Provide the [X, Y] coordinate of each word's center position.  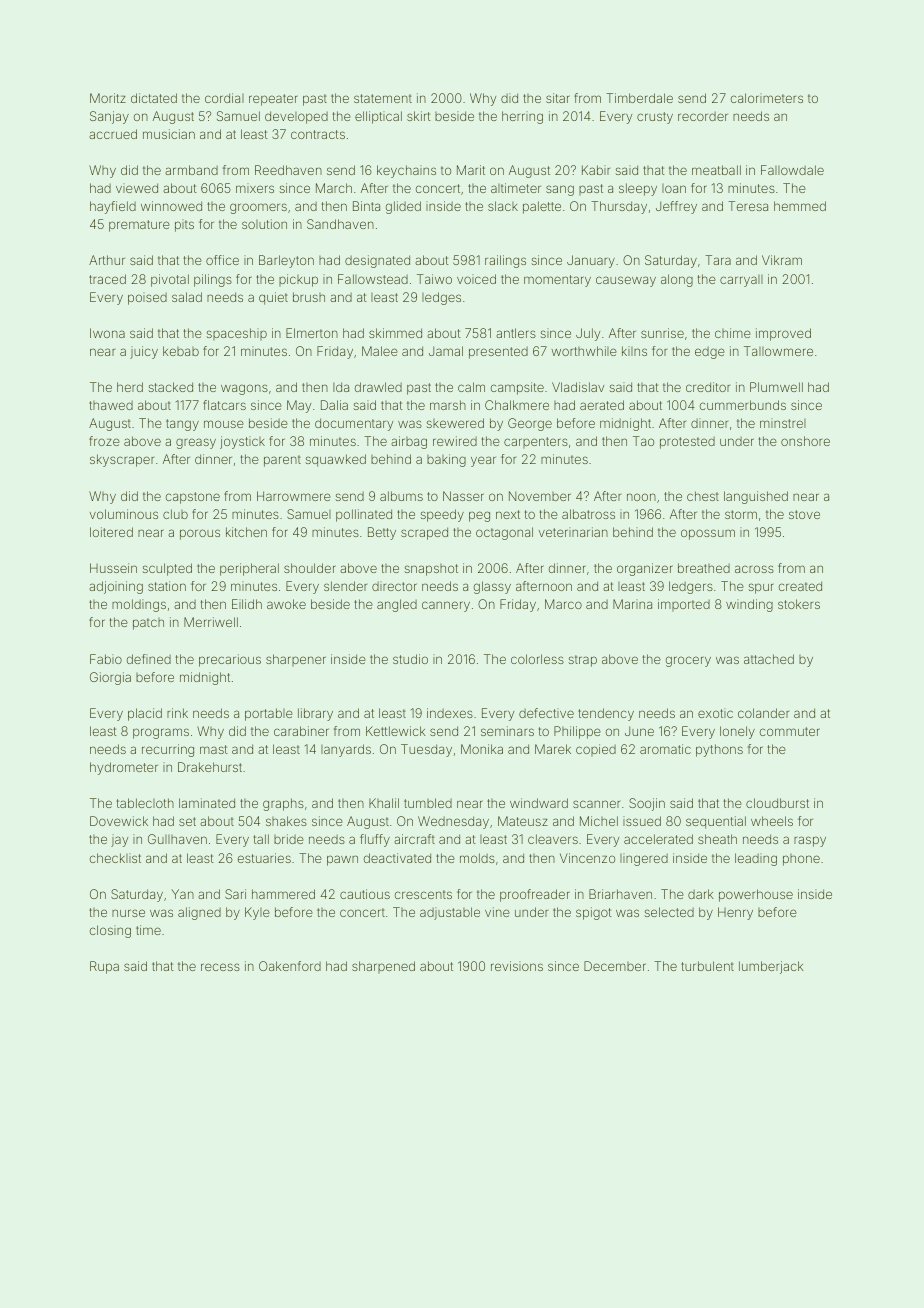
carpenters [536, 442]
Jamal [446, 351]
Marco [563, 604]
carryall [741, 281]
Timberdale [639, 98]
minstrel [783, 423]
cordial [224, 98]
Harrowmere [294, 496]
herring [522, 117]
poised [147, 298]
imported [684, 605]
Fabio [106, 659]
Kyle [257, 913]
